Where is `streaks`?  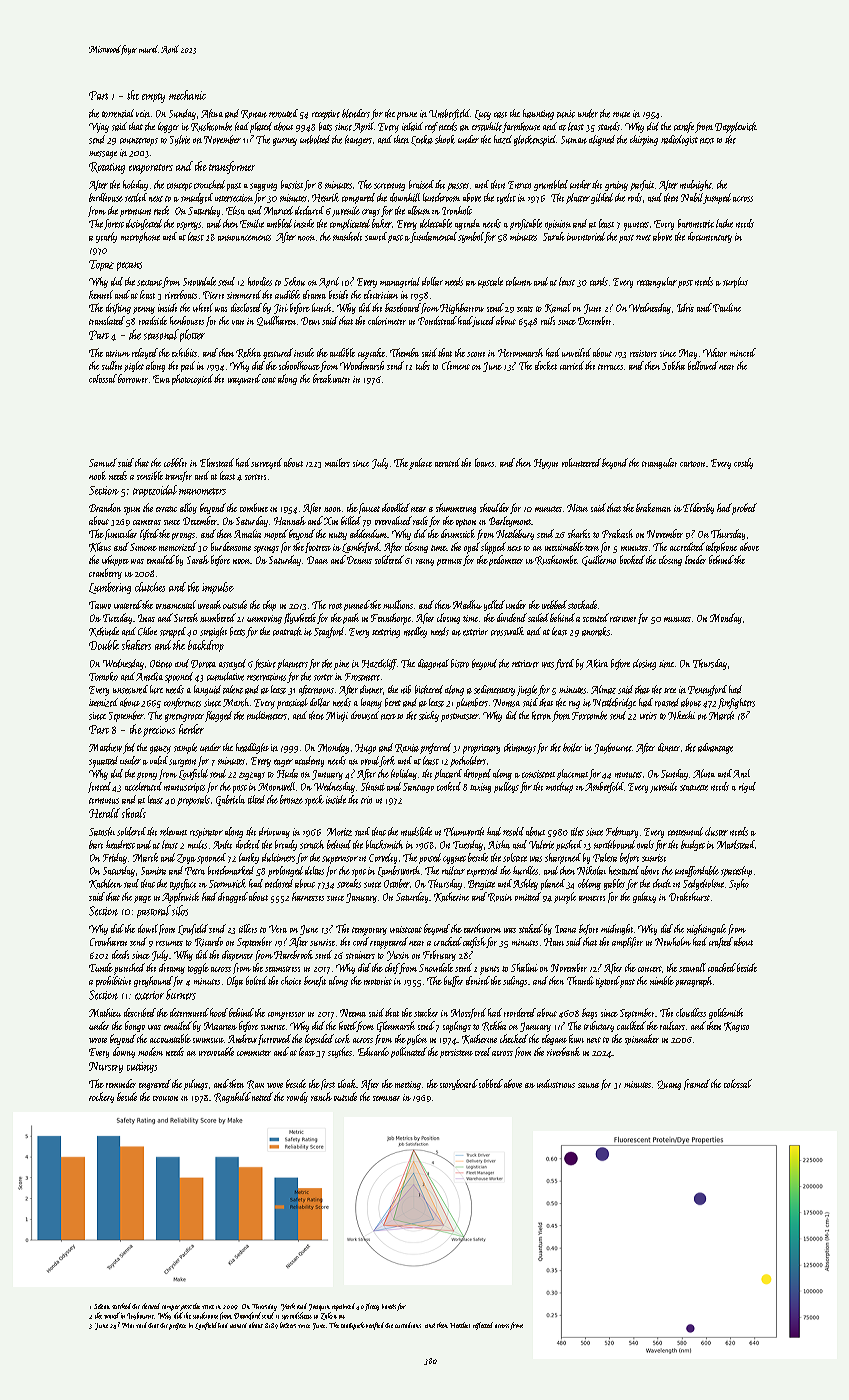 streaks is located at coordinates (349, 883).
